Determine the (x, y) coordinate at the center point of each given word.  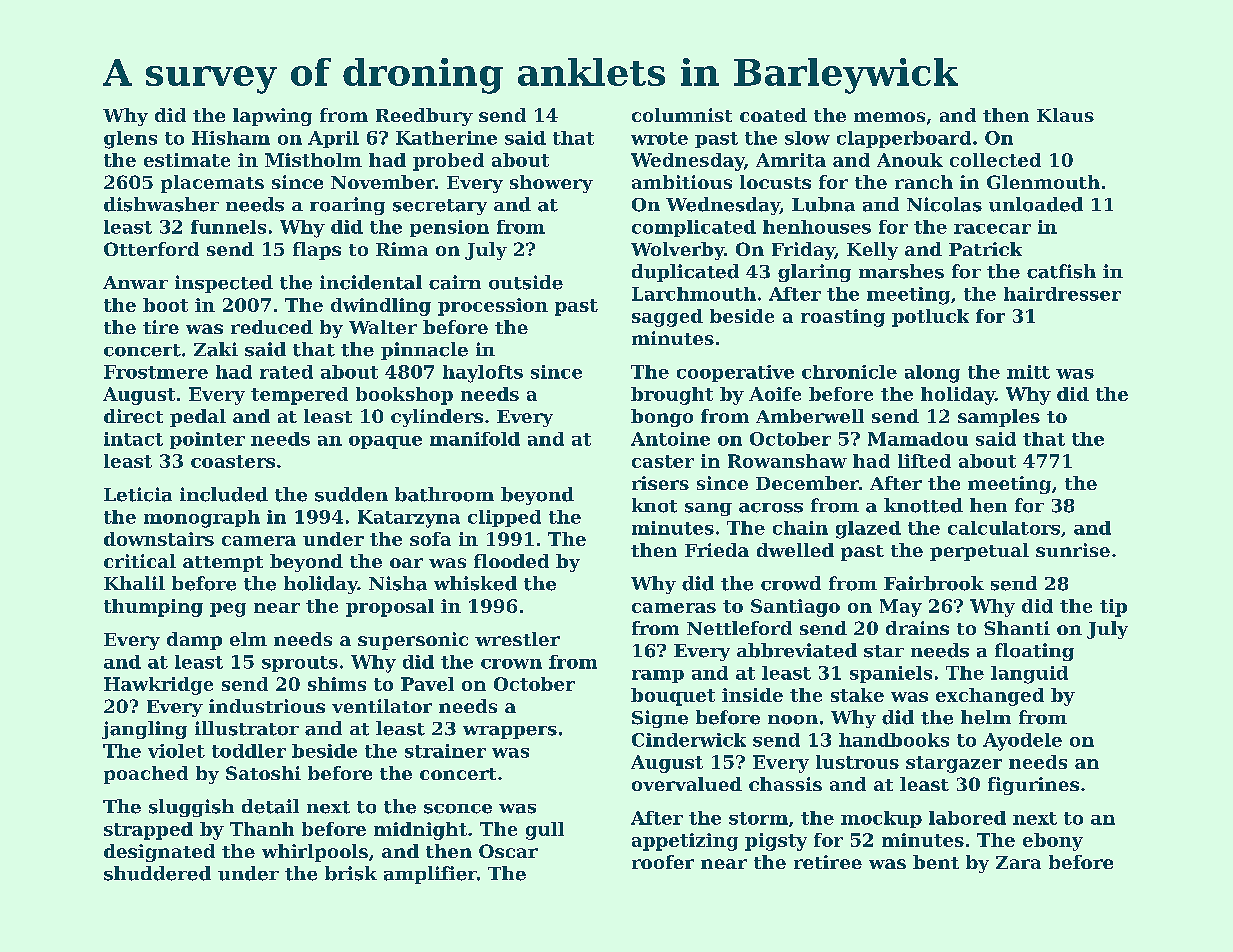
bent (936, 862)
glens (130, 140)
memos (889, 117)
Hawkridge (158, 686)
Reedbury (424, 117)
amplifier (430, 875)
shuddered (157, 873)
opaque (385, 442)
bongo (662, 418)
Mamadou (918, 439)
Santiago (795, 608)
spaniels (891, 674)
